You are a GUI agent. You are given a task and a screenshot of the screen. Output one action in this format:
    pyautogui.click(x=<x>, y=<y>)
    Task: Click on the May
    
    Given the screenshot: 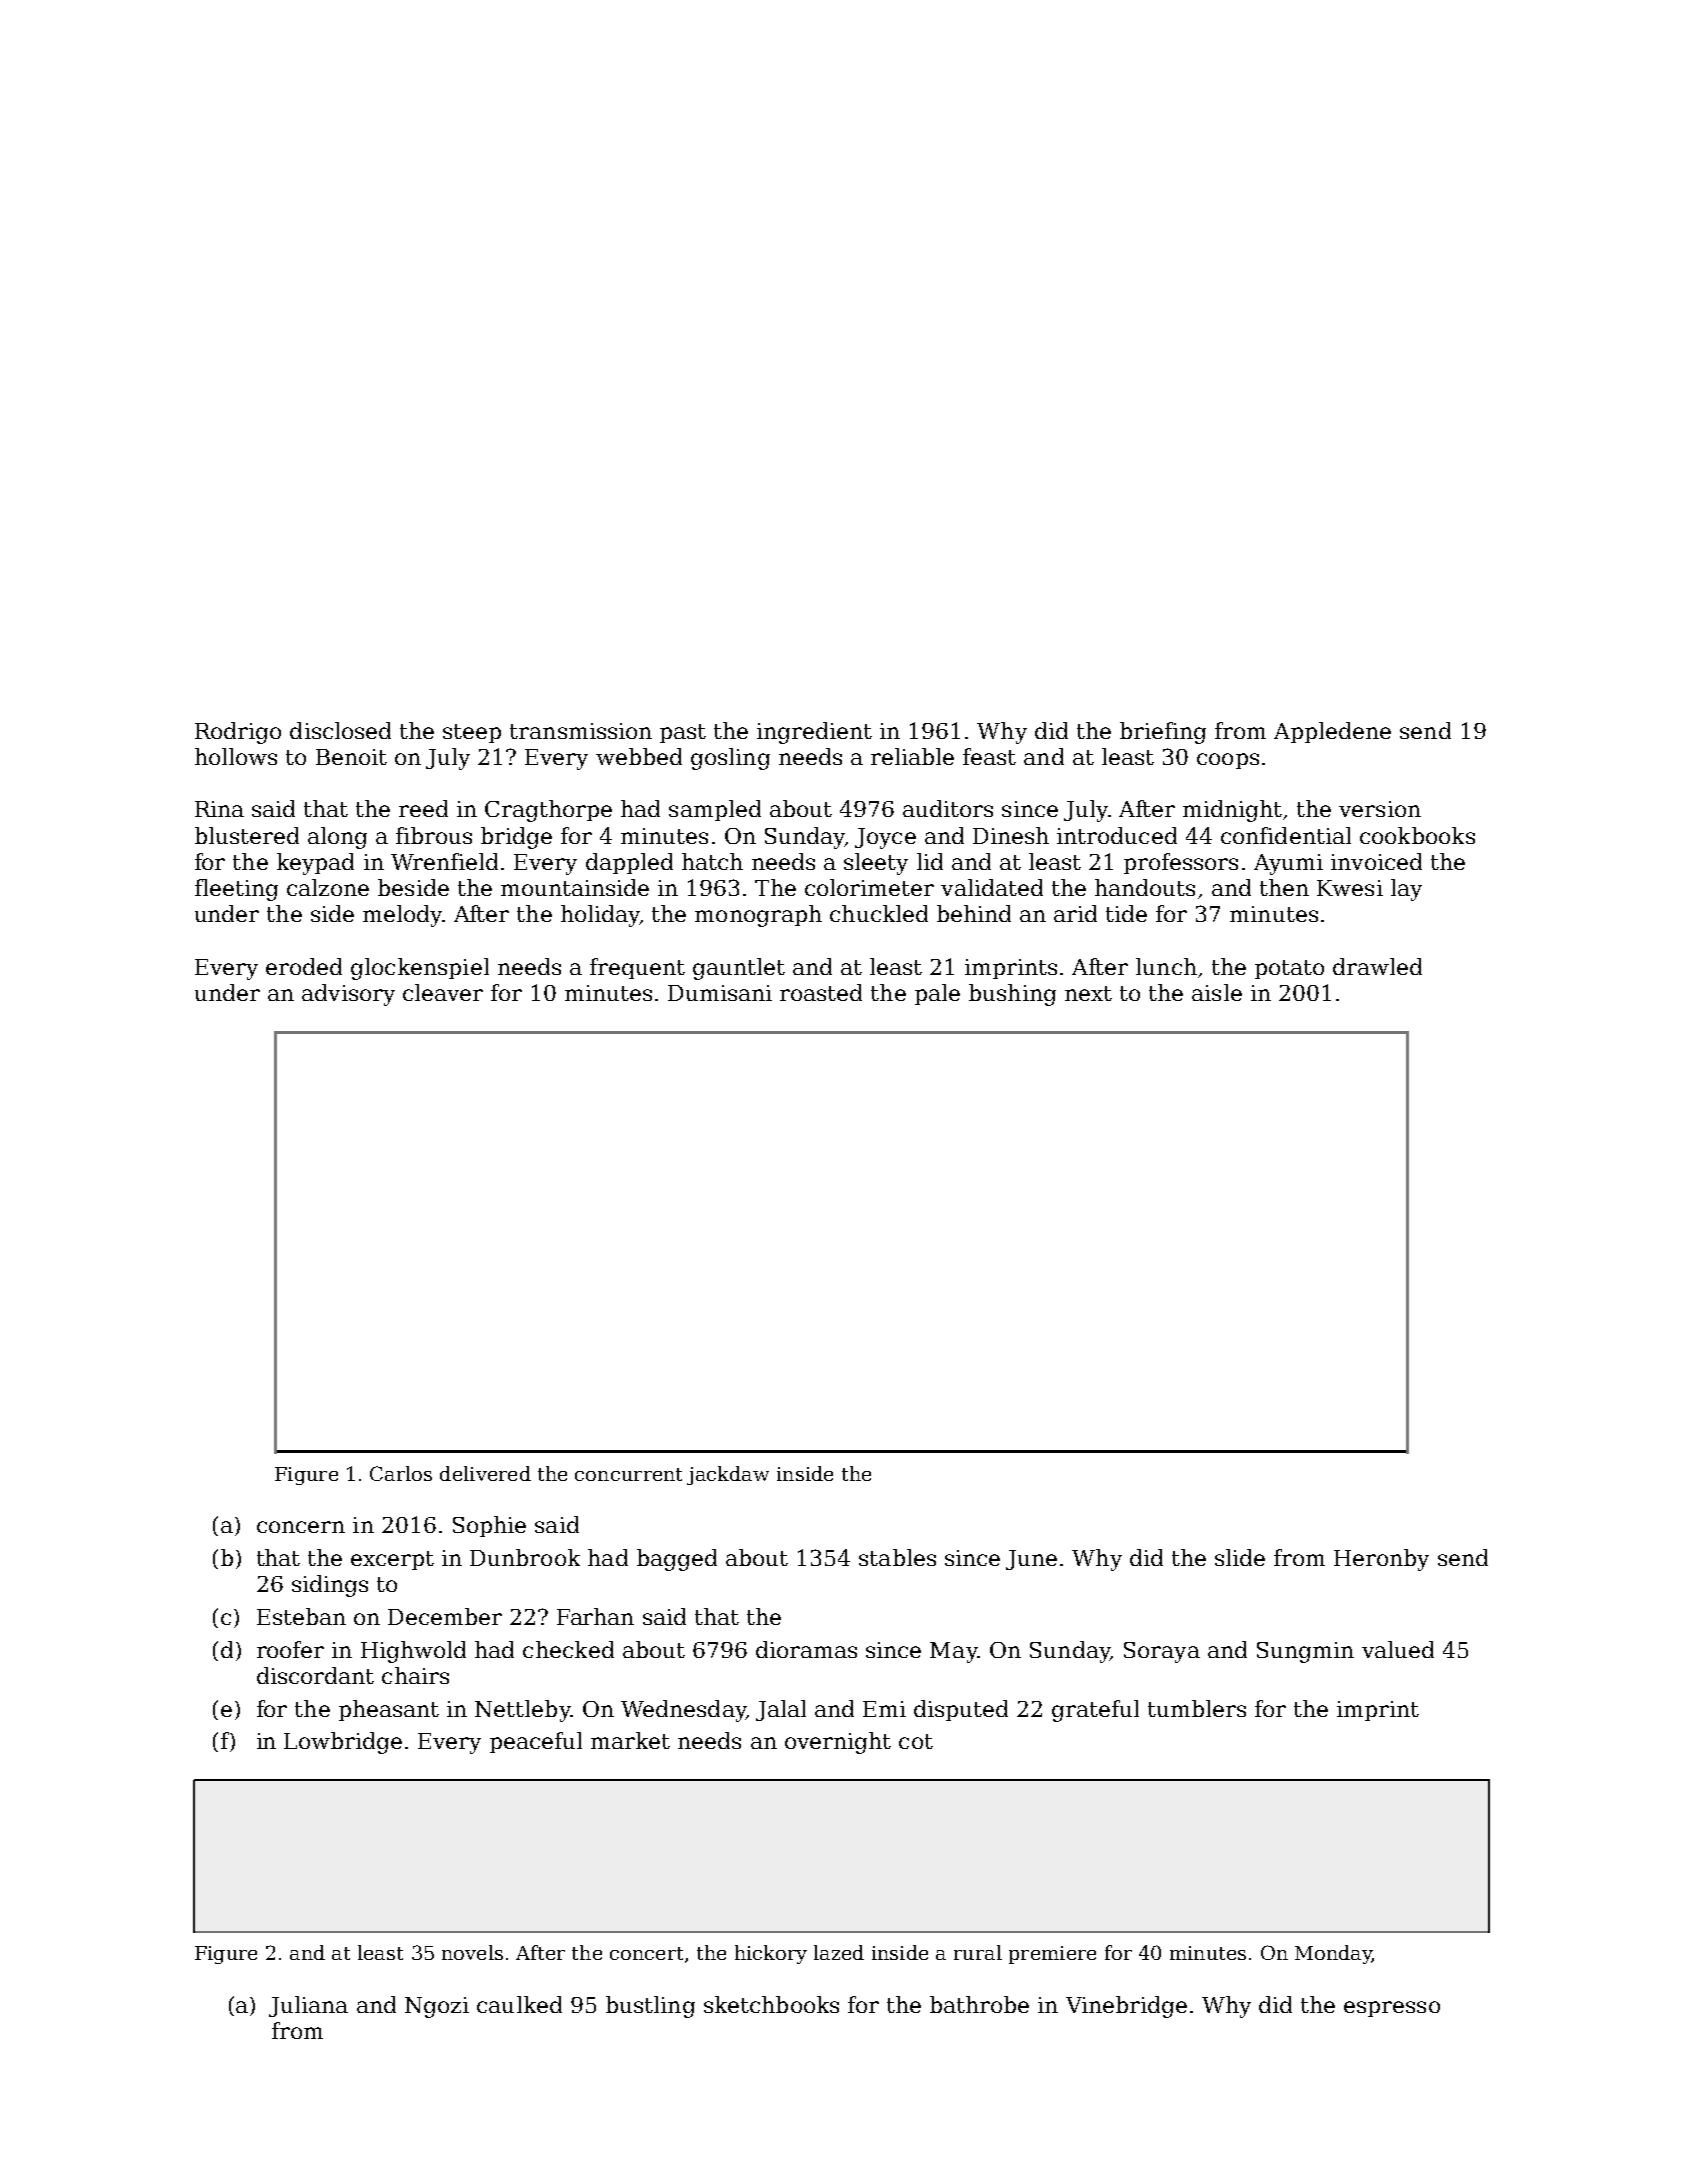 What is the action you would take?
    pyautogui.click(x=954, y=1652)
